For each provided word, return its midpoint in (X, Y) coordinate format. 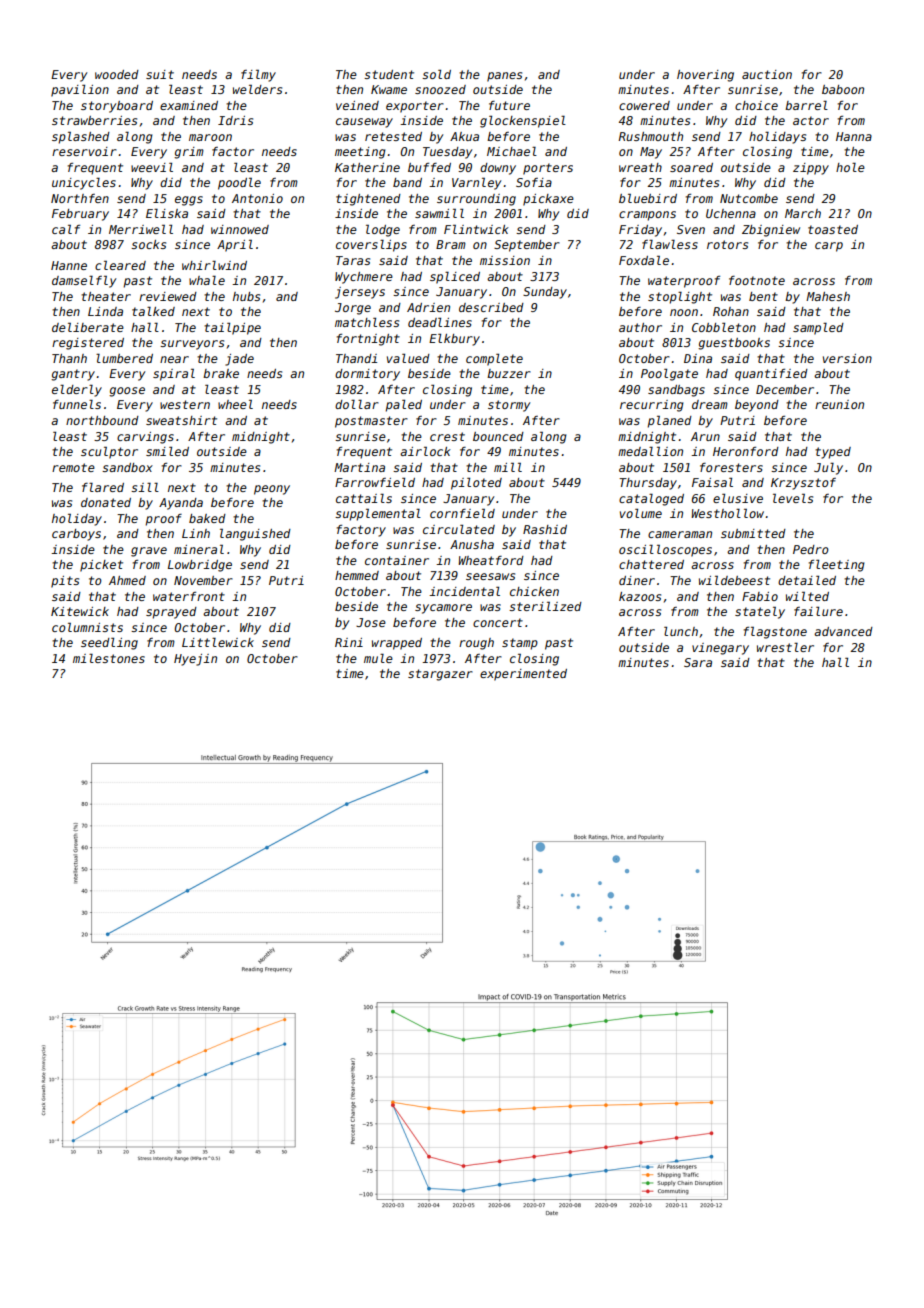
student (389, 74)
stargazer (440, 675)
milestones (109, 658)
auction (767, 74)
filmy (258, 75)
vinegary (720, 649)
